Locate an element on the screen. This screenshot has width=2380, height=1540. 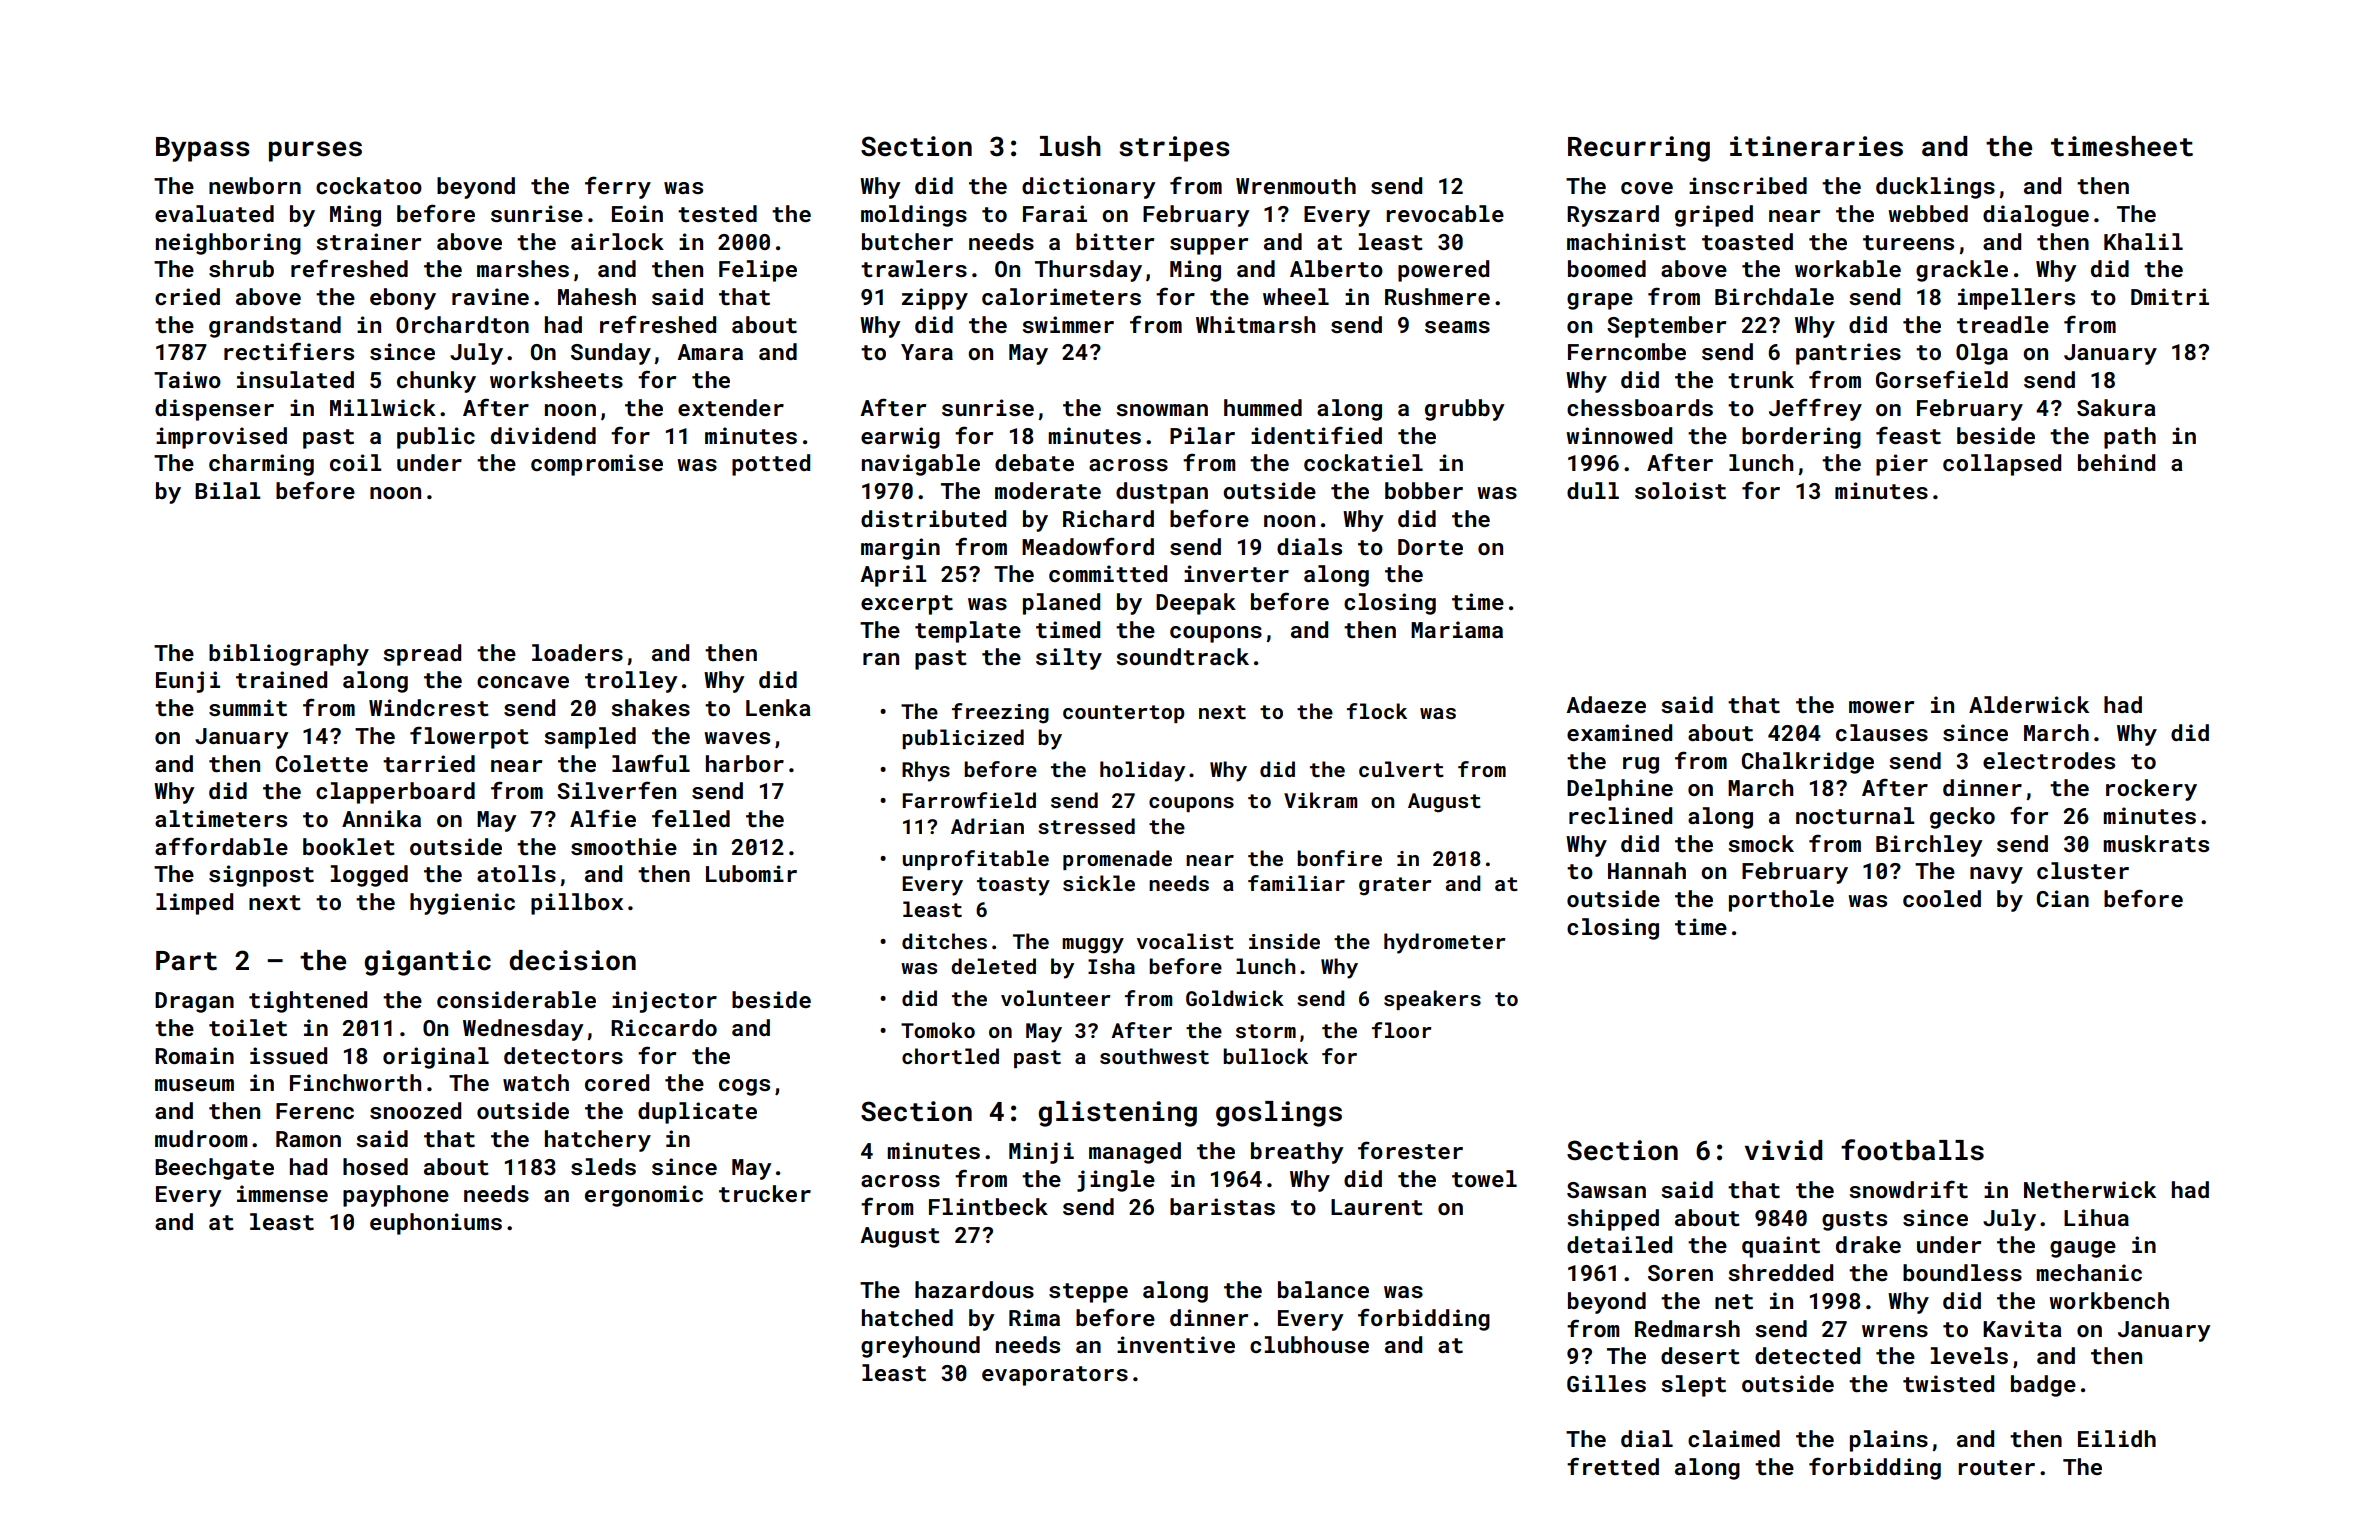
Dragan is located at coordinates (194, 1002).
